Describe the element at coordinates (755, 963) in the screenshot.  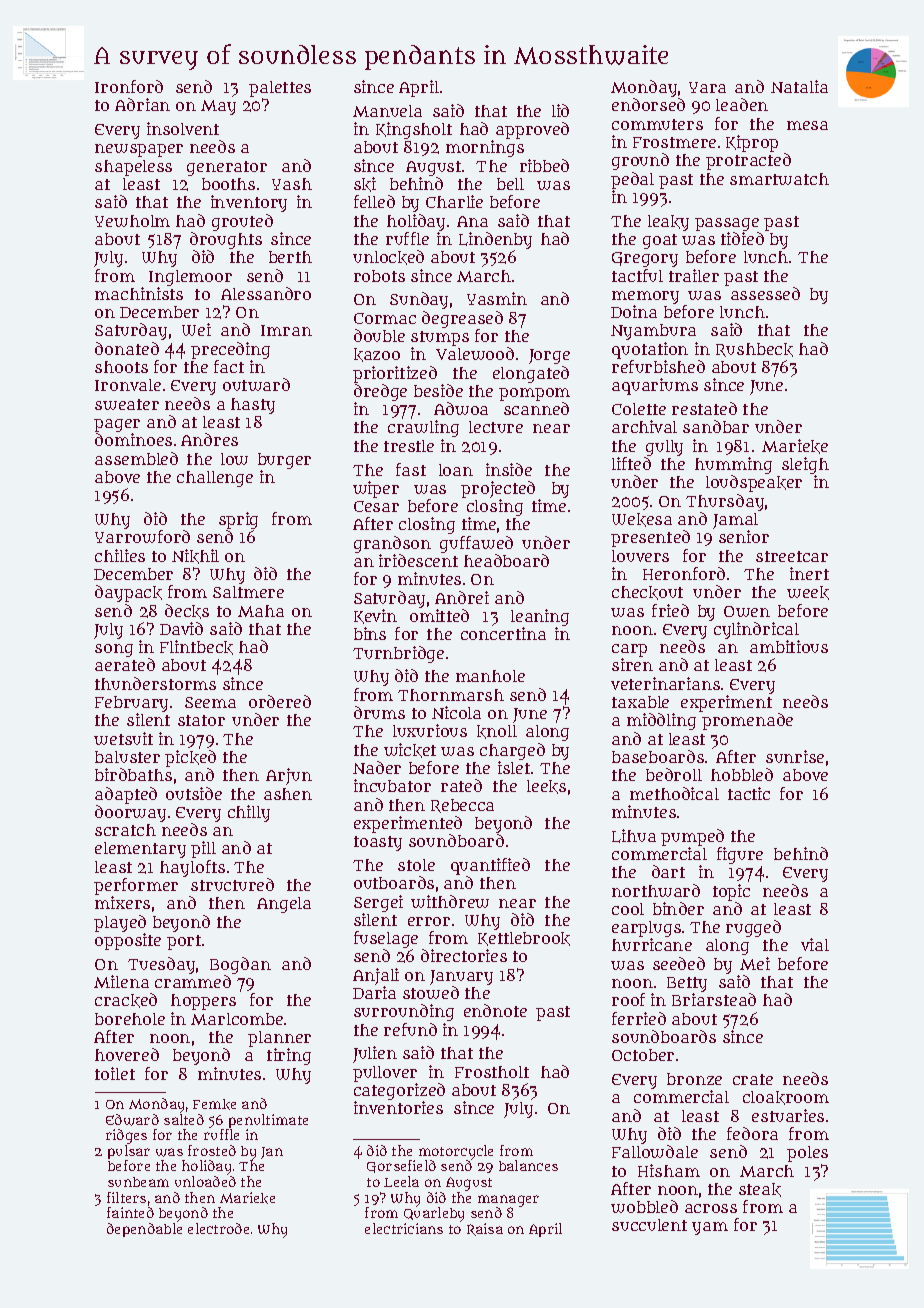
I see `Mei` at that location.
